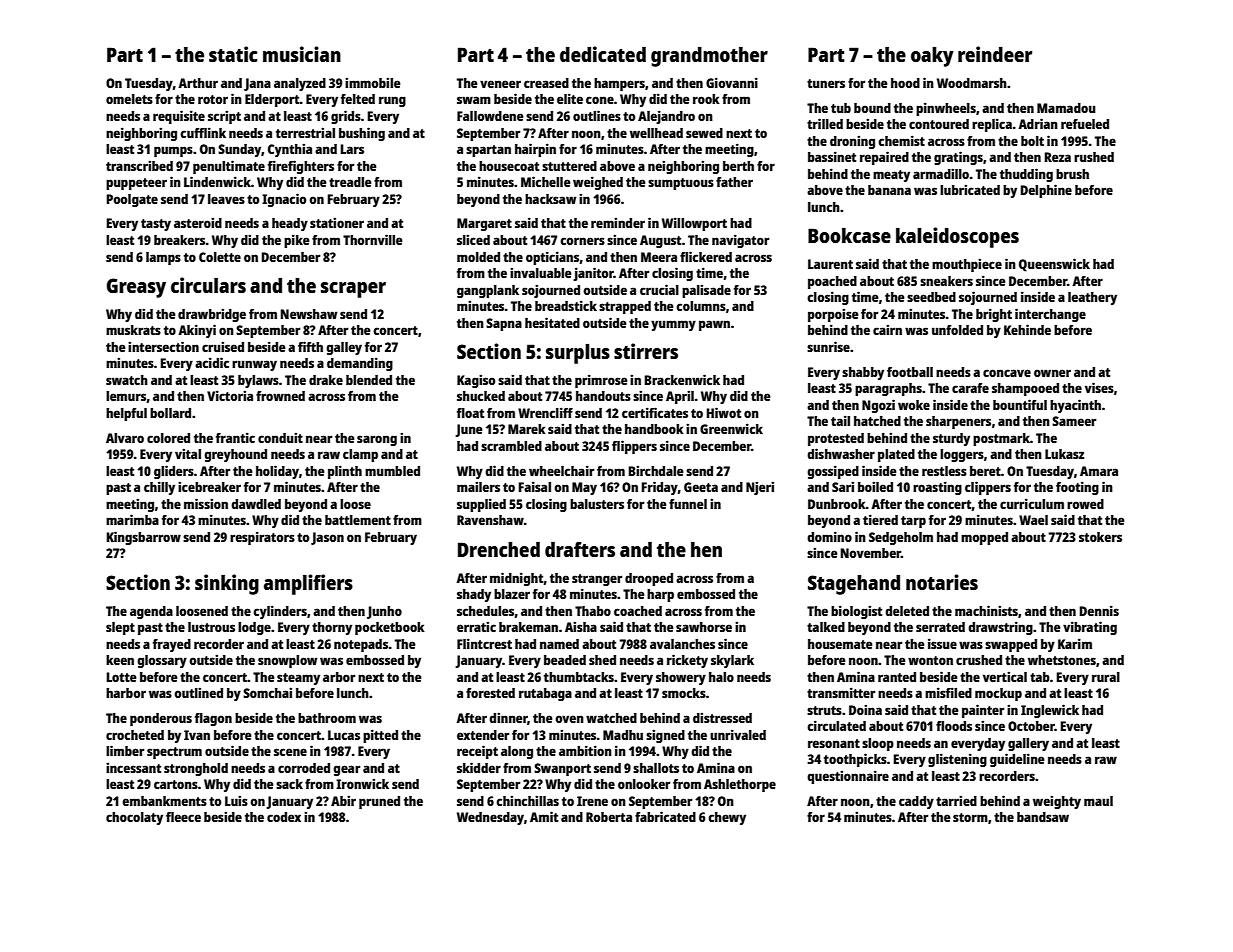  I want to click on sunrise, so click(828, 346).
